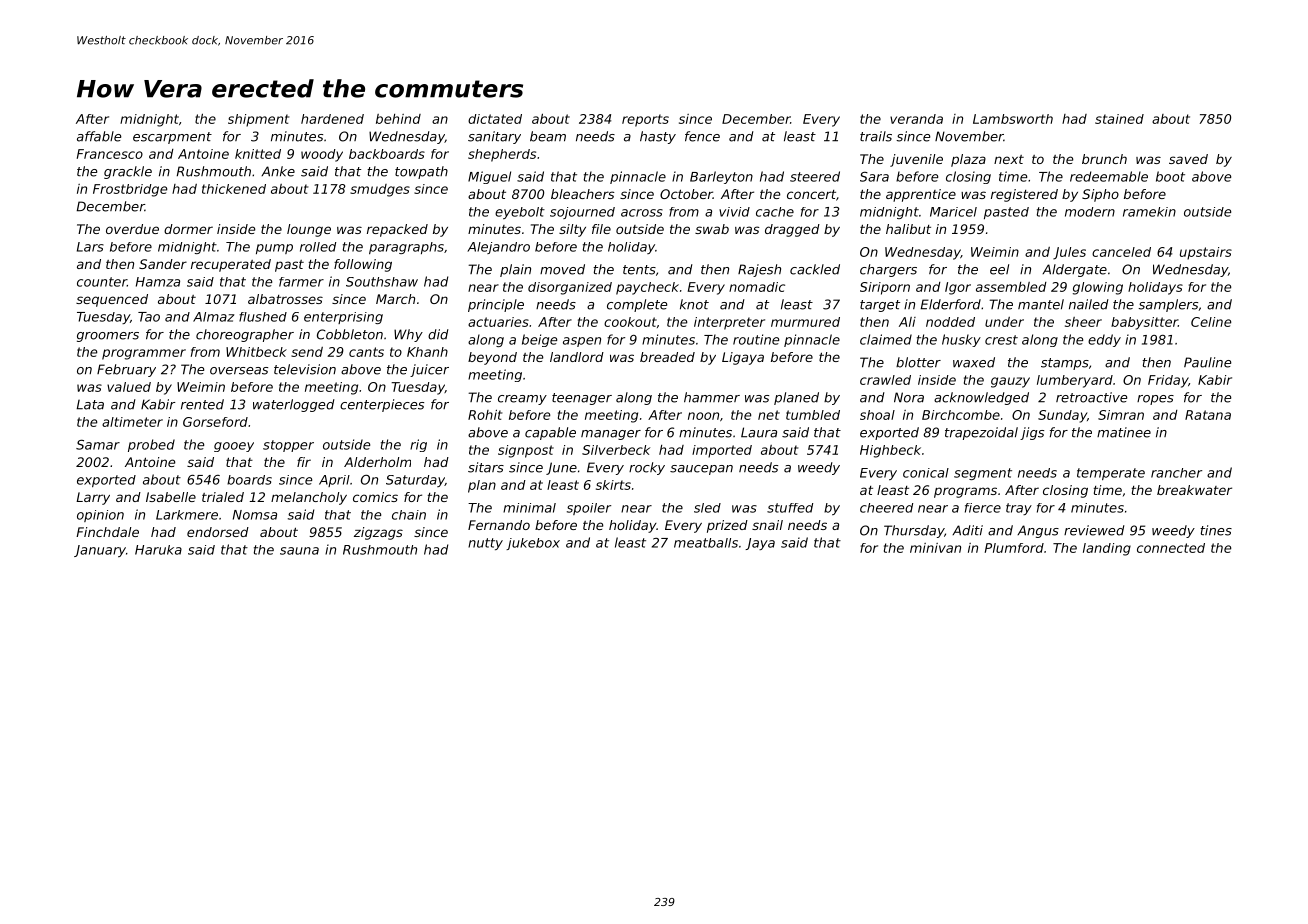 This document has width=1308, height=924. What do you see at coordinates (589, 509) in the document?
I see `spoiler` at bounding box center [589, 509].
